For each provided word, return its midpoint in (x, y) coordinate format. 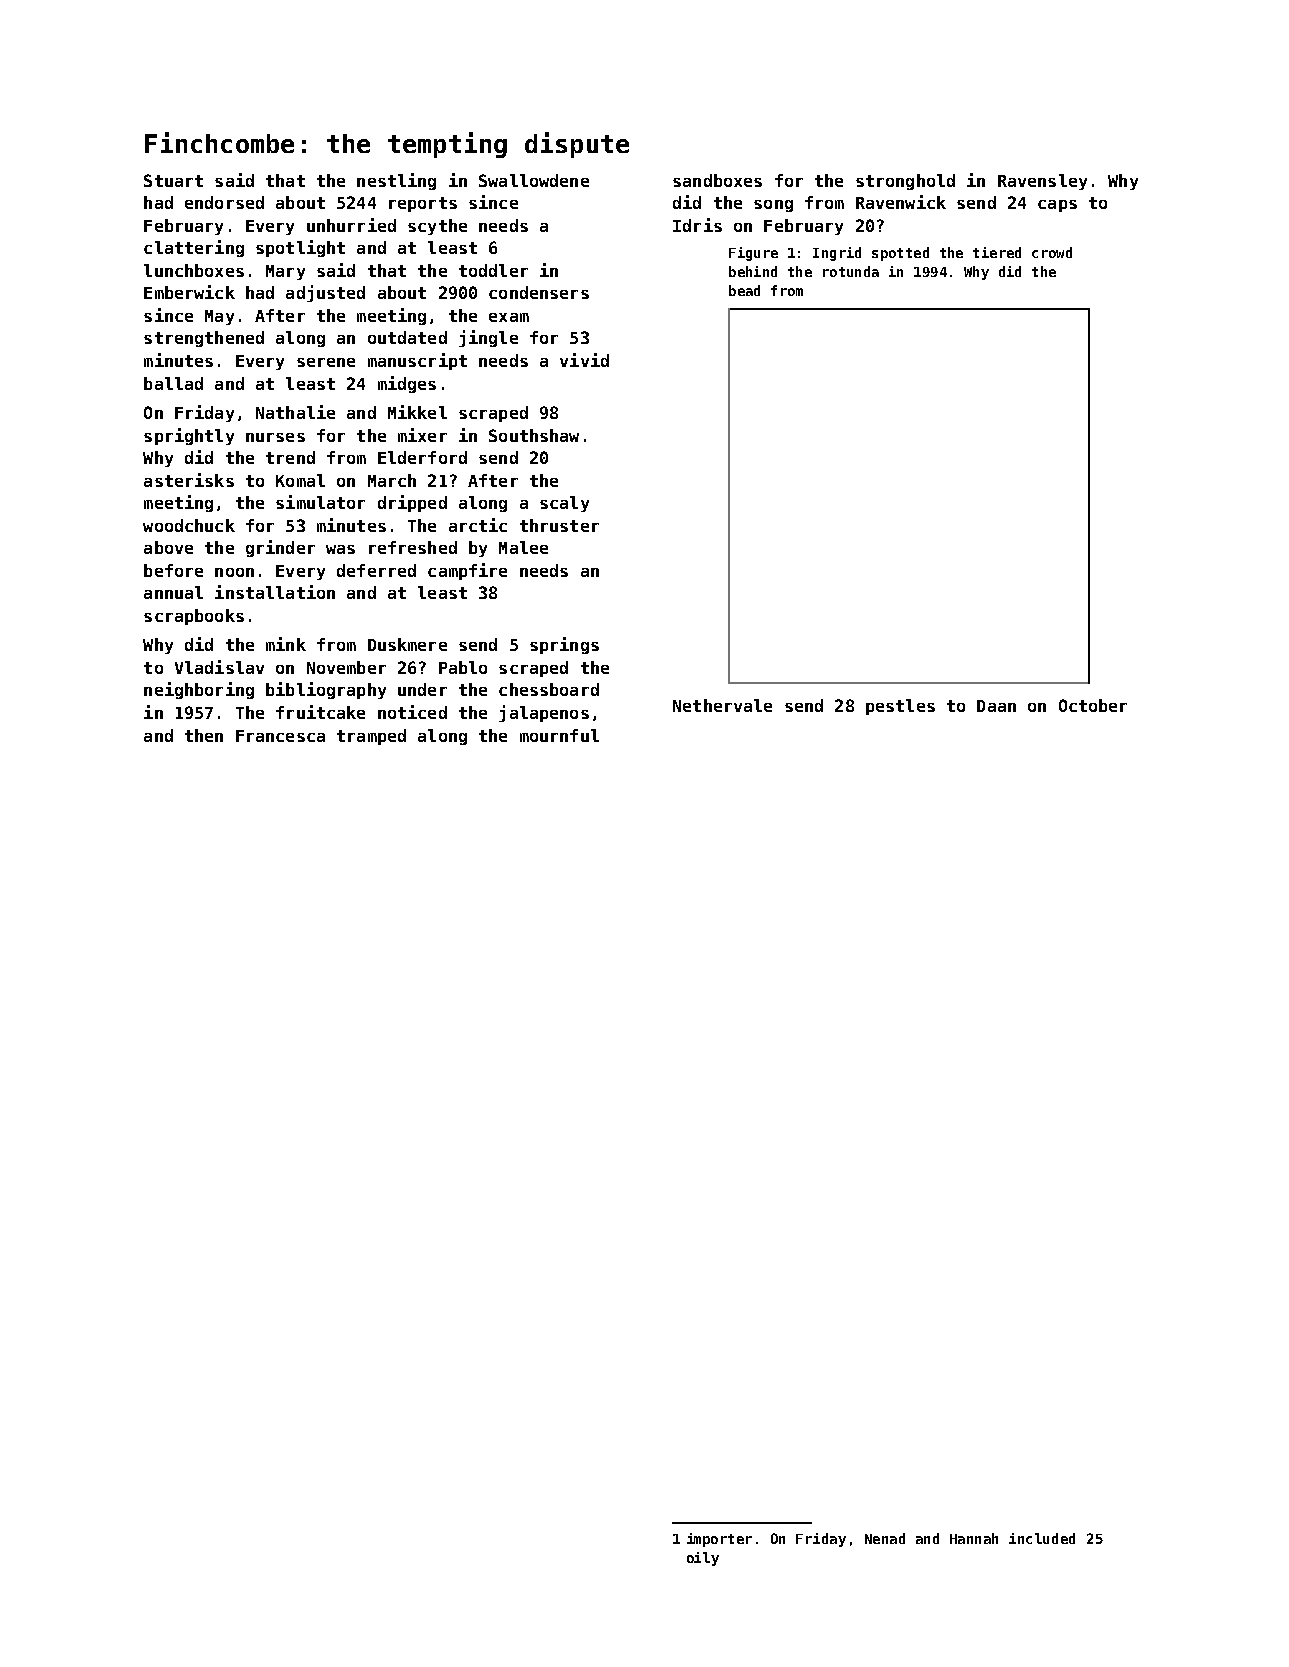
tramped (371, 737)
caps (1057, 206)
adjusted (325, 293)
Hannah (974, 1538)
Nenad (885, 1538)
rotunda (851, 271)
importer (719, 1540)
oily (703, 1559)
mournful (559, 735)
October (1093, 705)
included (1042, 1538)
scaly (564, 504)
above (168, 547)
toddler (493, 270)
